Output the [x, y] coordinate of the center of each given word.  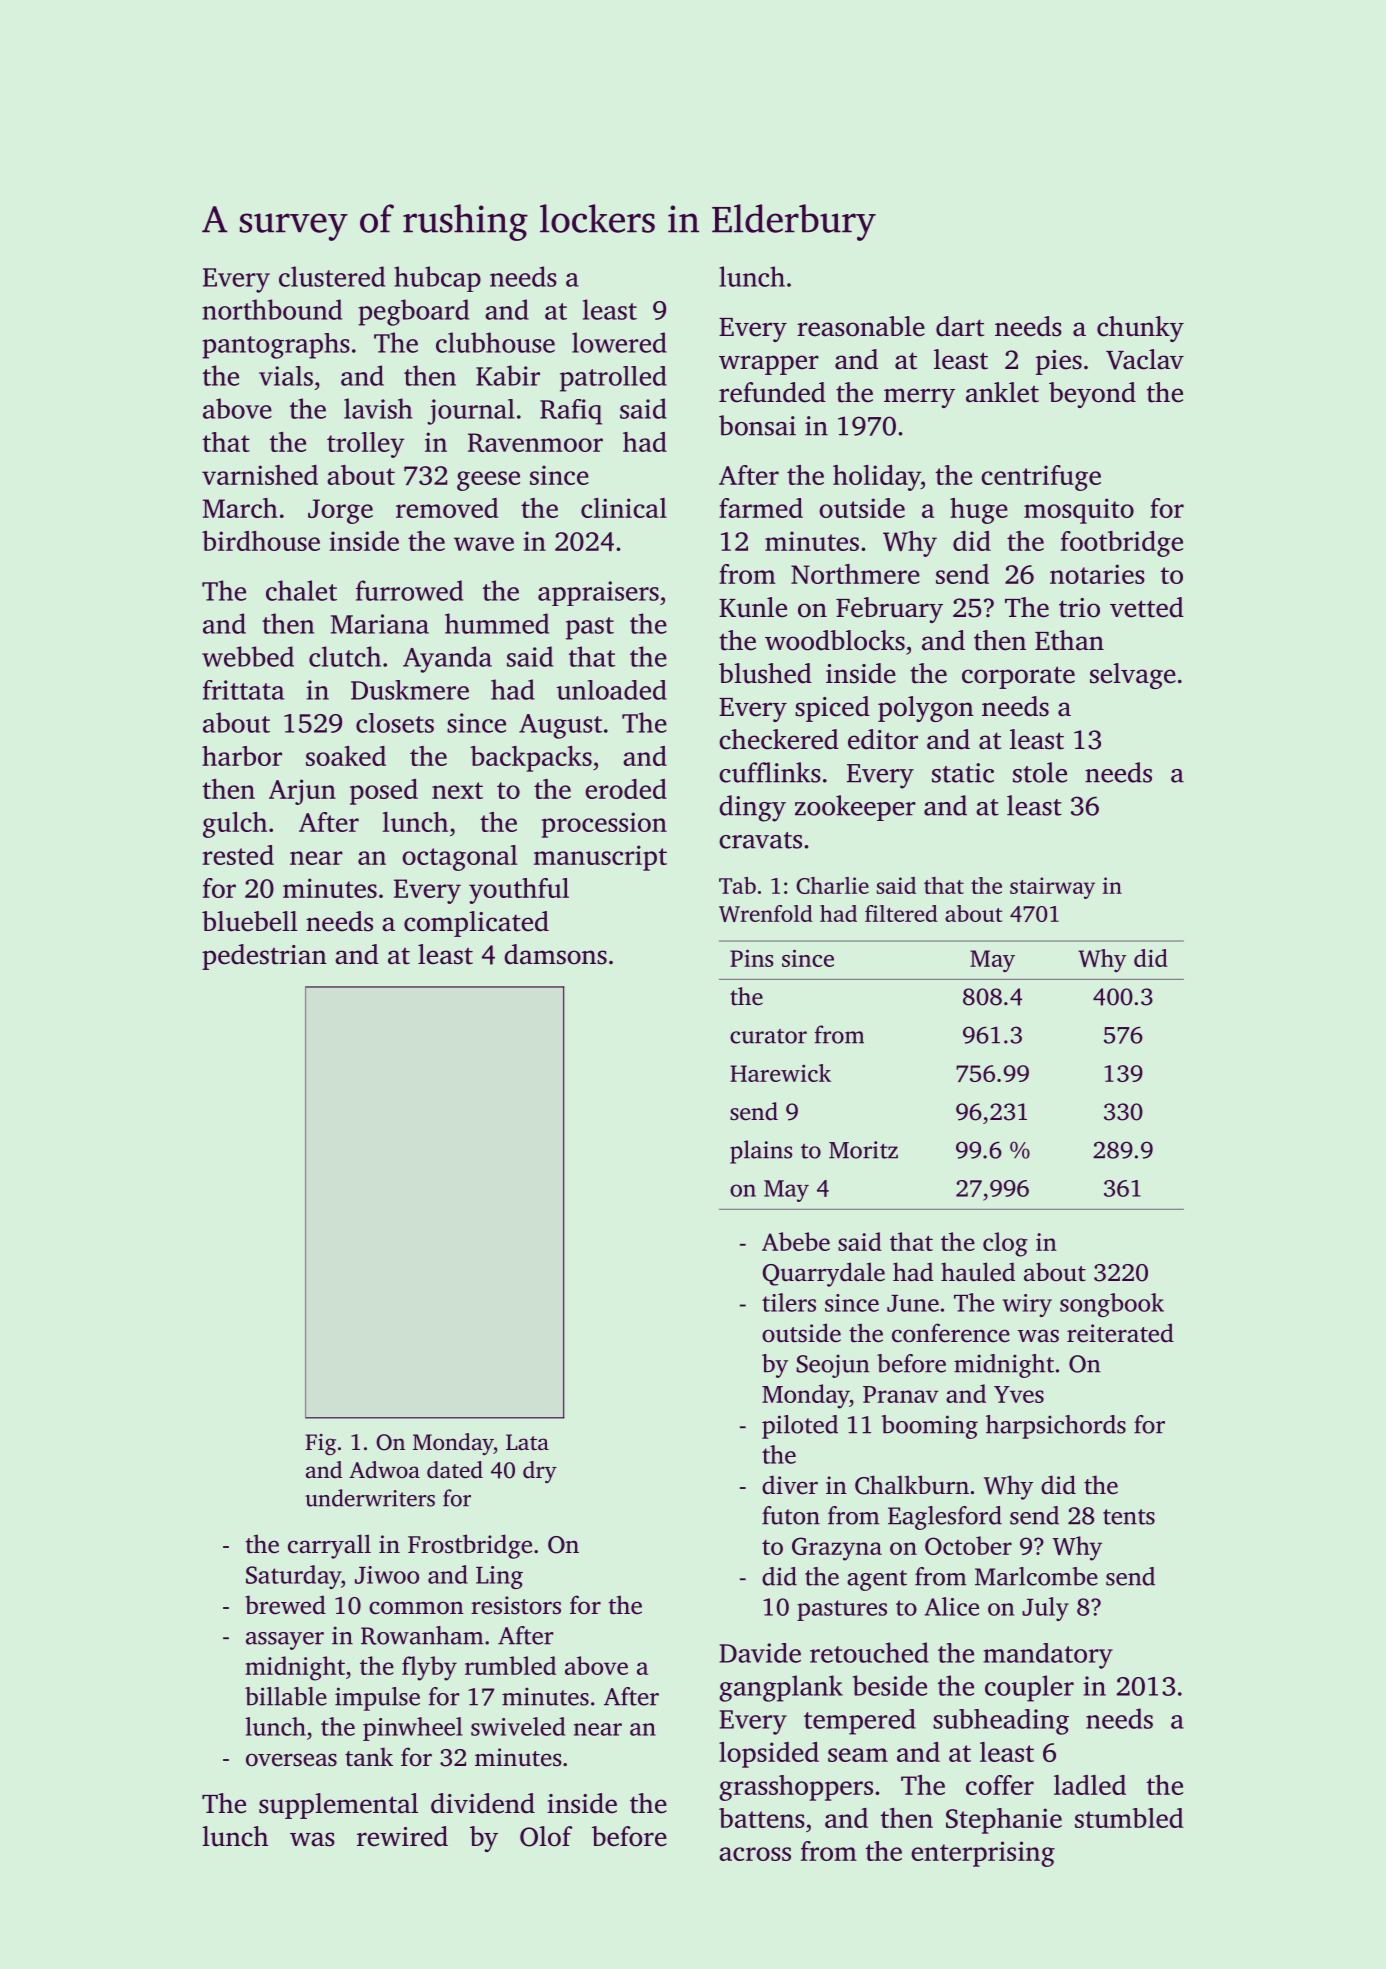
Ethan [1069, 640]
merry [919, 398]
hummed [497, 623]
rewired [402, 1836]
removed [447, 508]
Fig [321, 1444]
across [755, 1854]
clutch [345, 656]
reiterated [1120, 1333]
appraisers [598, 593]
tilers [789, 1302]
